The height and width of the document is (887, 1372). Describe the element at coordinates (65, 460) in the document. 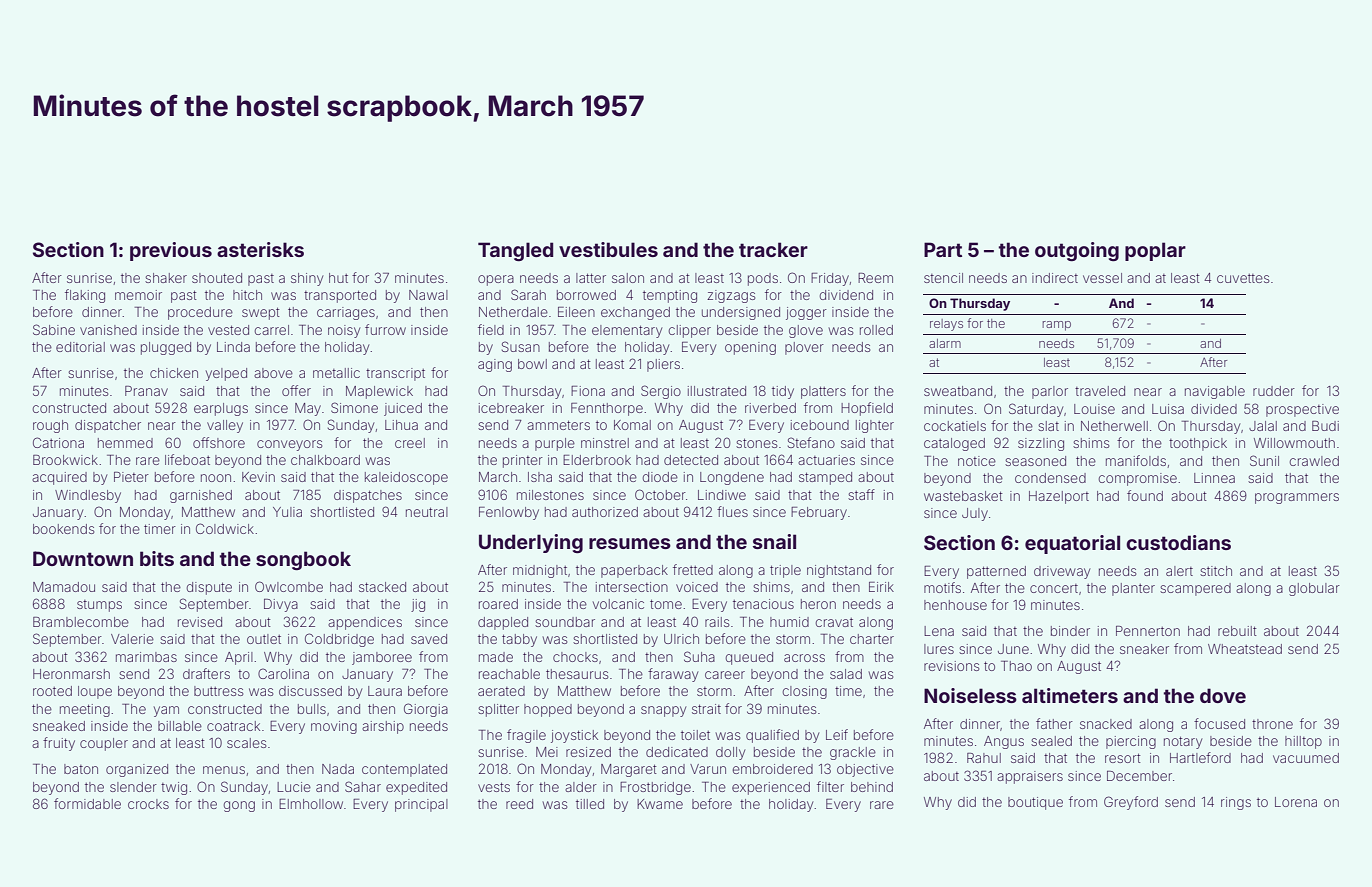

I see `Brookwick` at that location.
